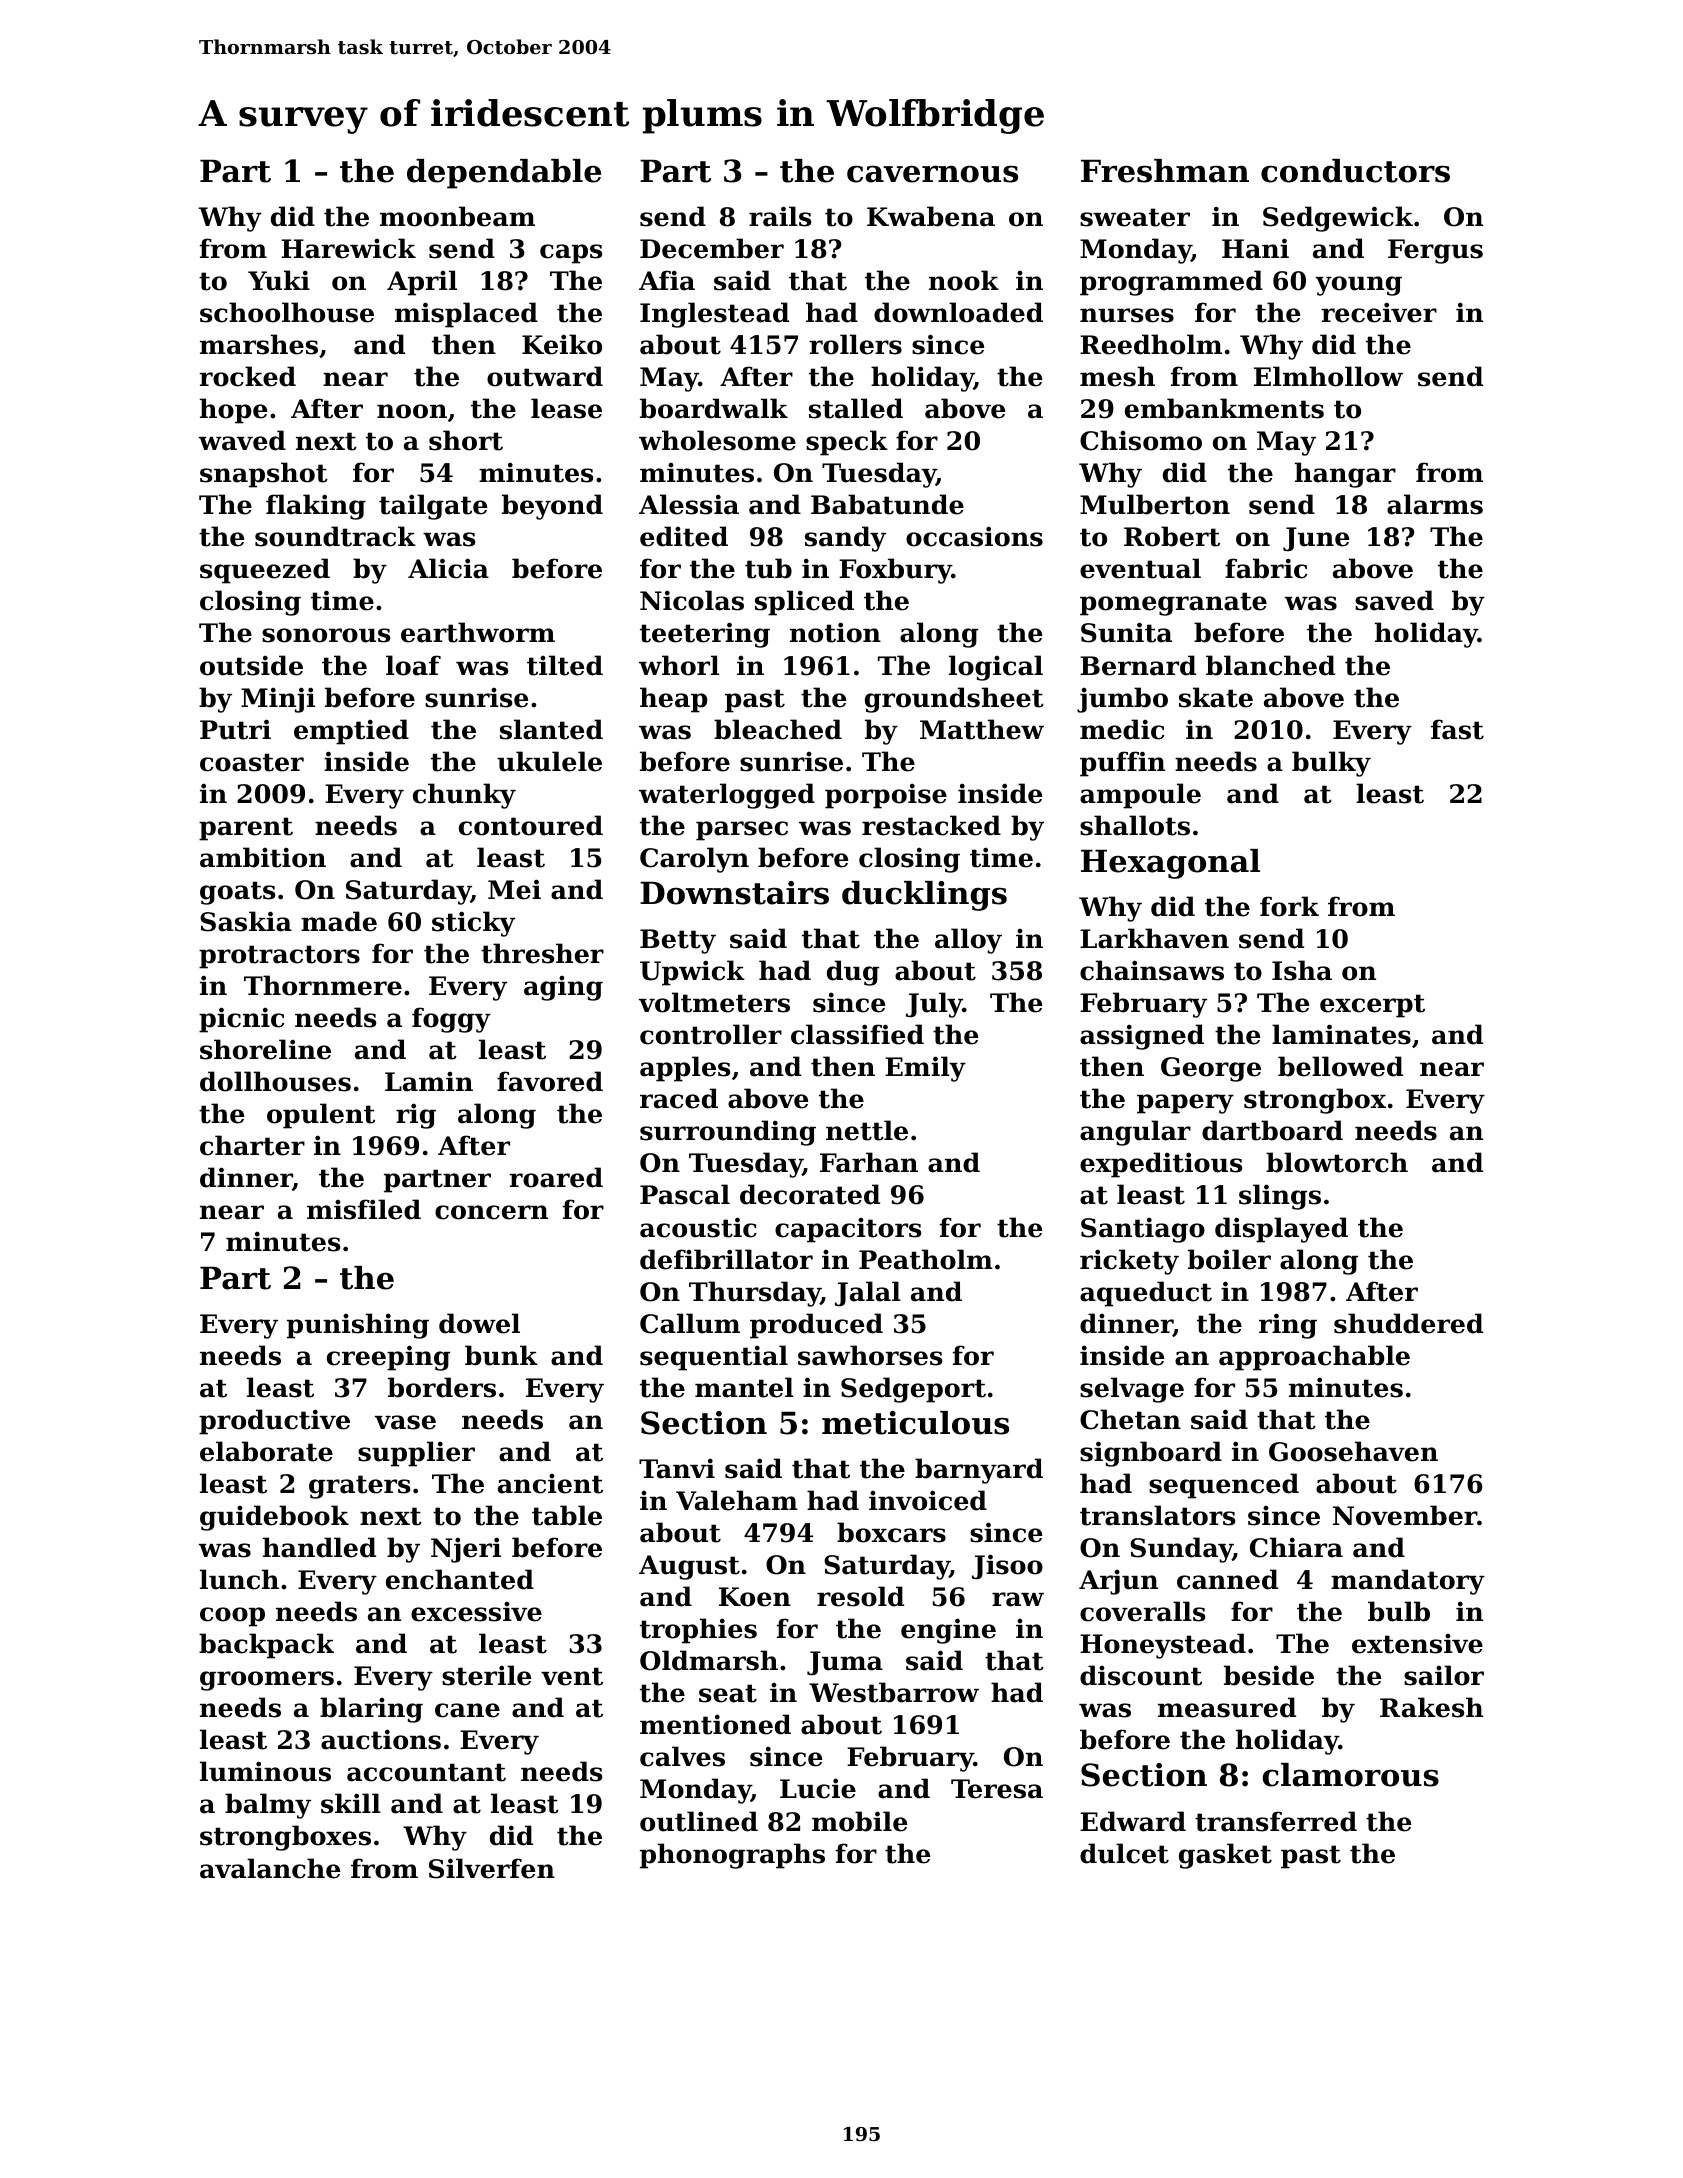 This screenshot has width=1683, height=2178. What do you see at coordinates (1331, 764) in the screenshot?
I see `bulky` at bounding box center [1331, 764].
